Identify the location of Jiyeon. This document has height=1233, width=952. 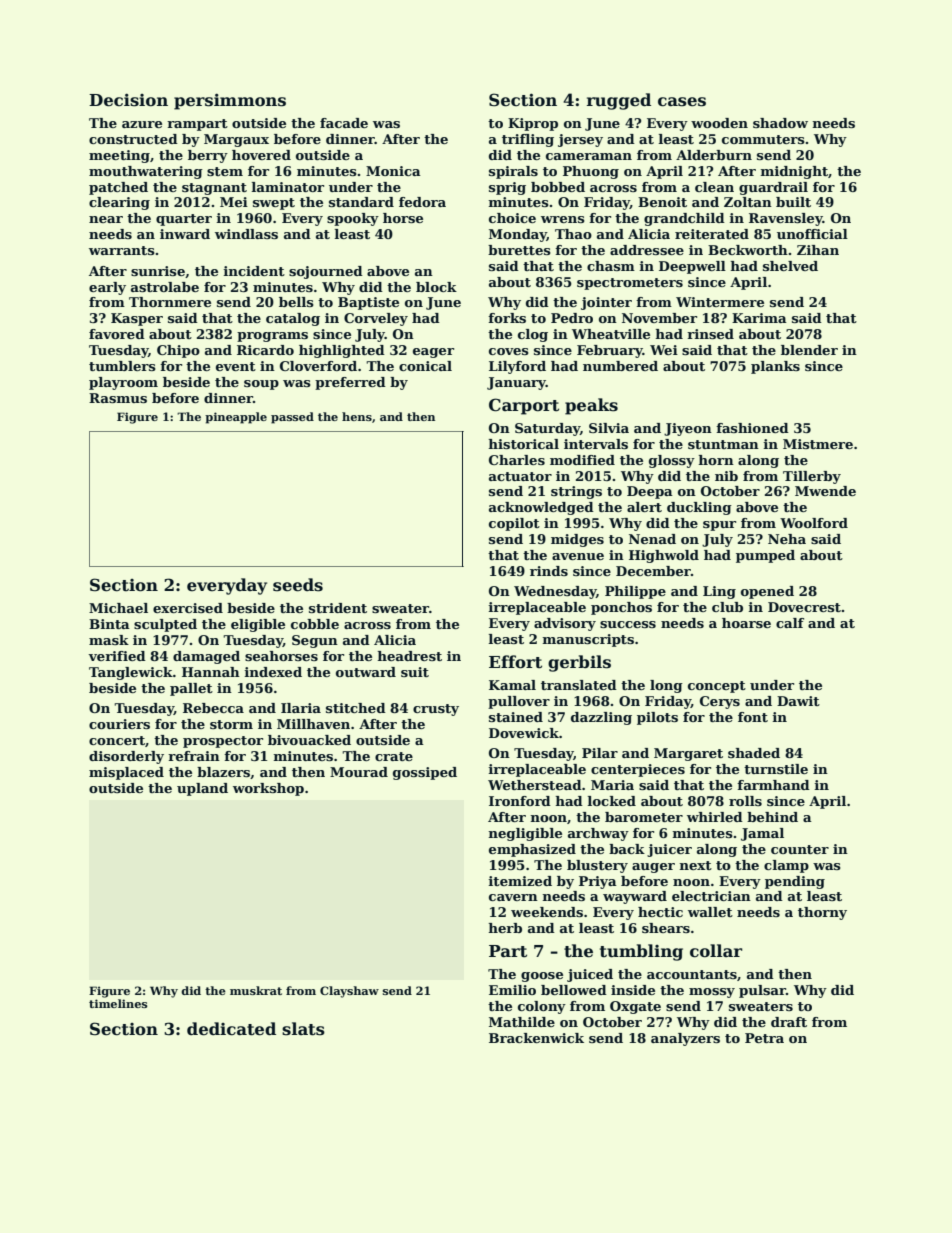
(688, 429).
